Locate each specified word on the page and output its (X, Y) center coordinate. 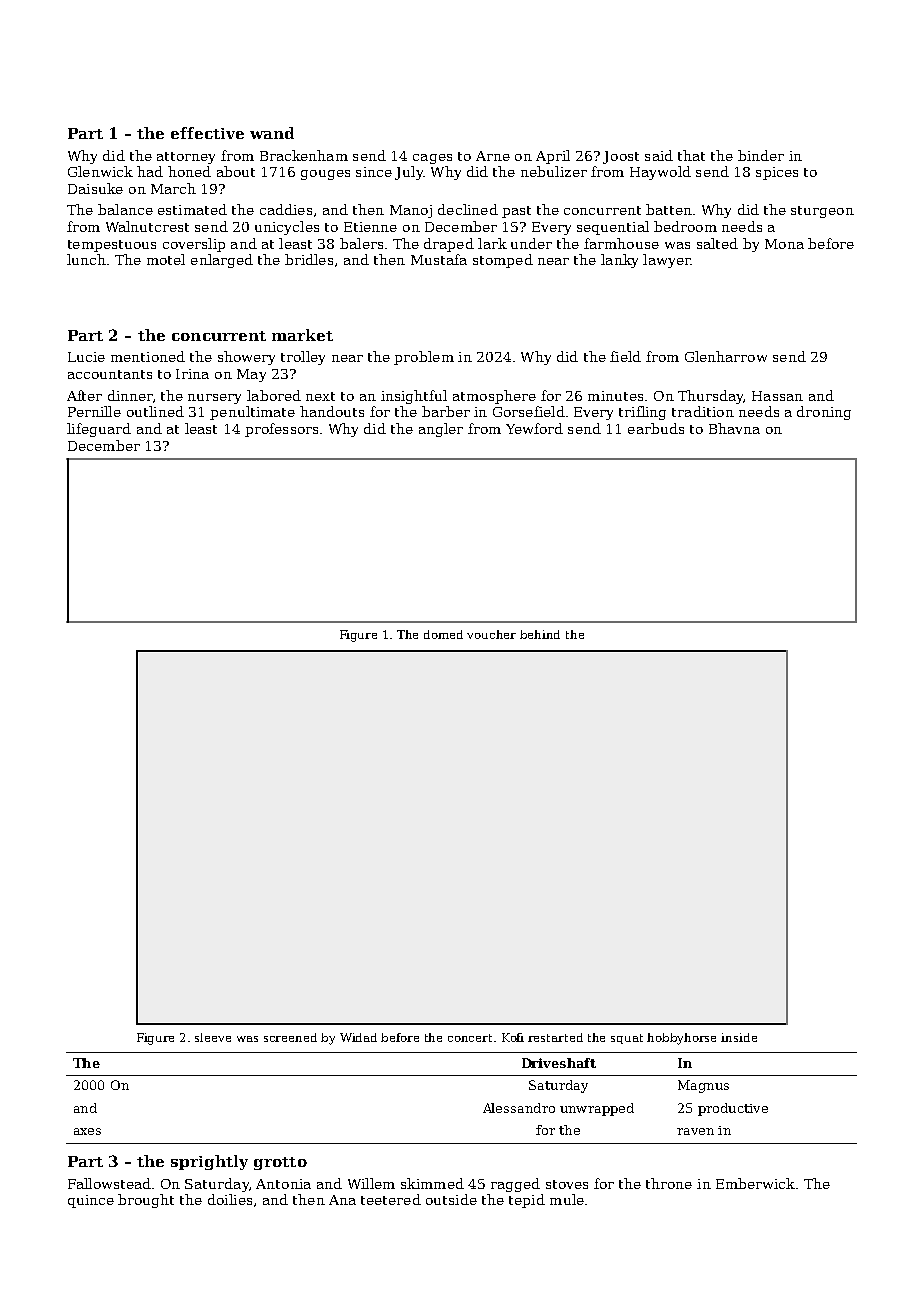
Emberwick (755, 1183)
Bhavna (734, 428)
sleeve (213, 1037)
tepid (527, 1201)
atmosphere (494, 397)
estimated (192, 209)
